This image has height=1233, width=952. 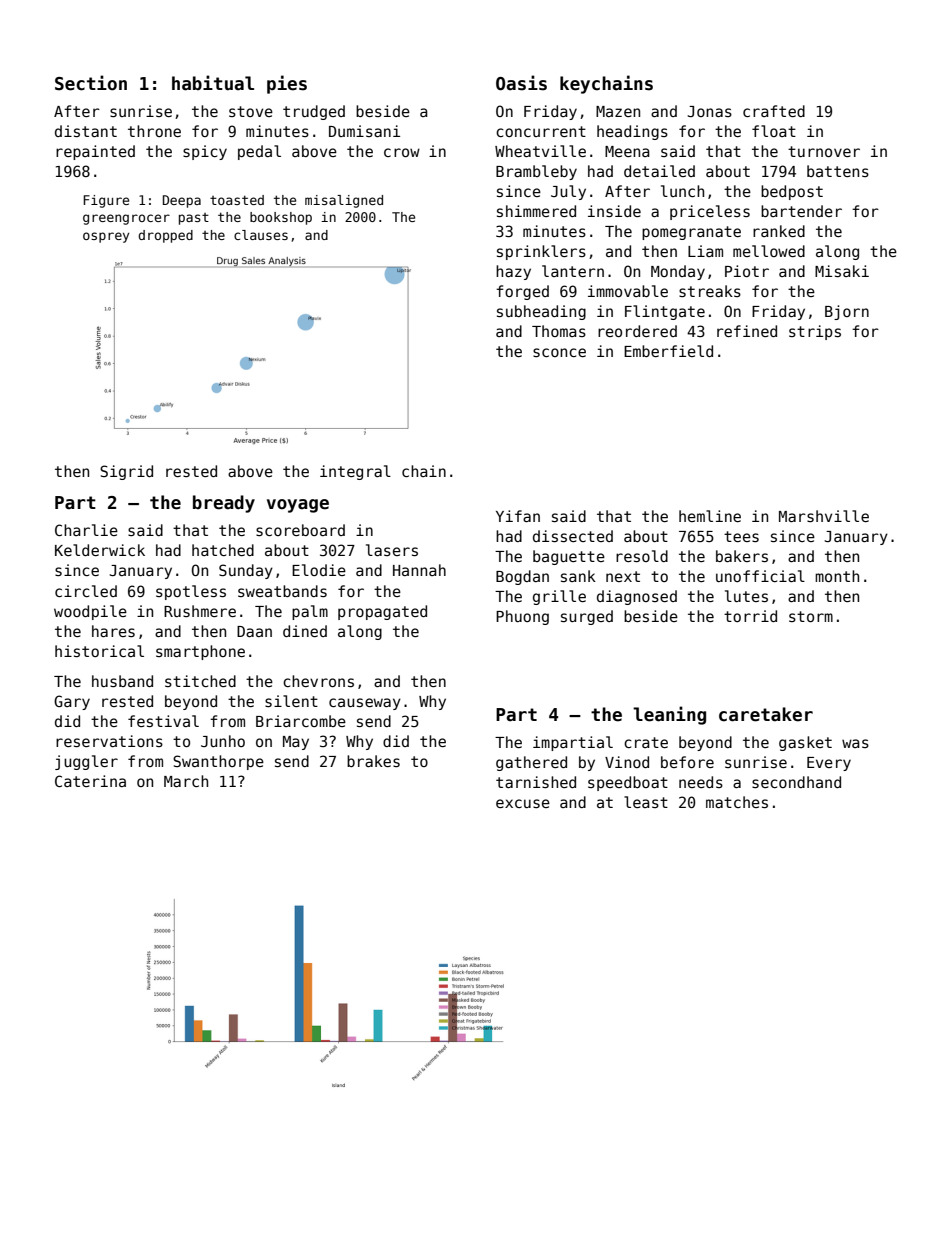 I want to click on Jonas, so click(x=709, y=111).
